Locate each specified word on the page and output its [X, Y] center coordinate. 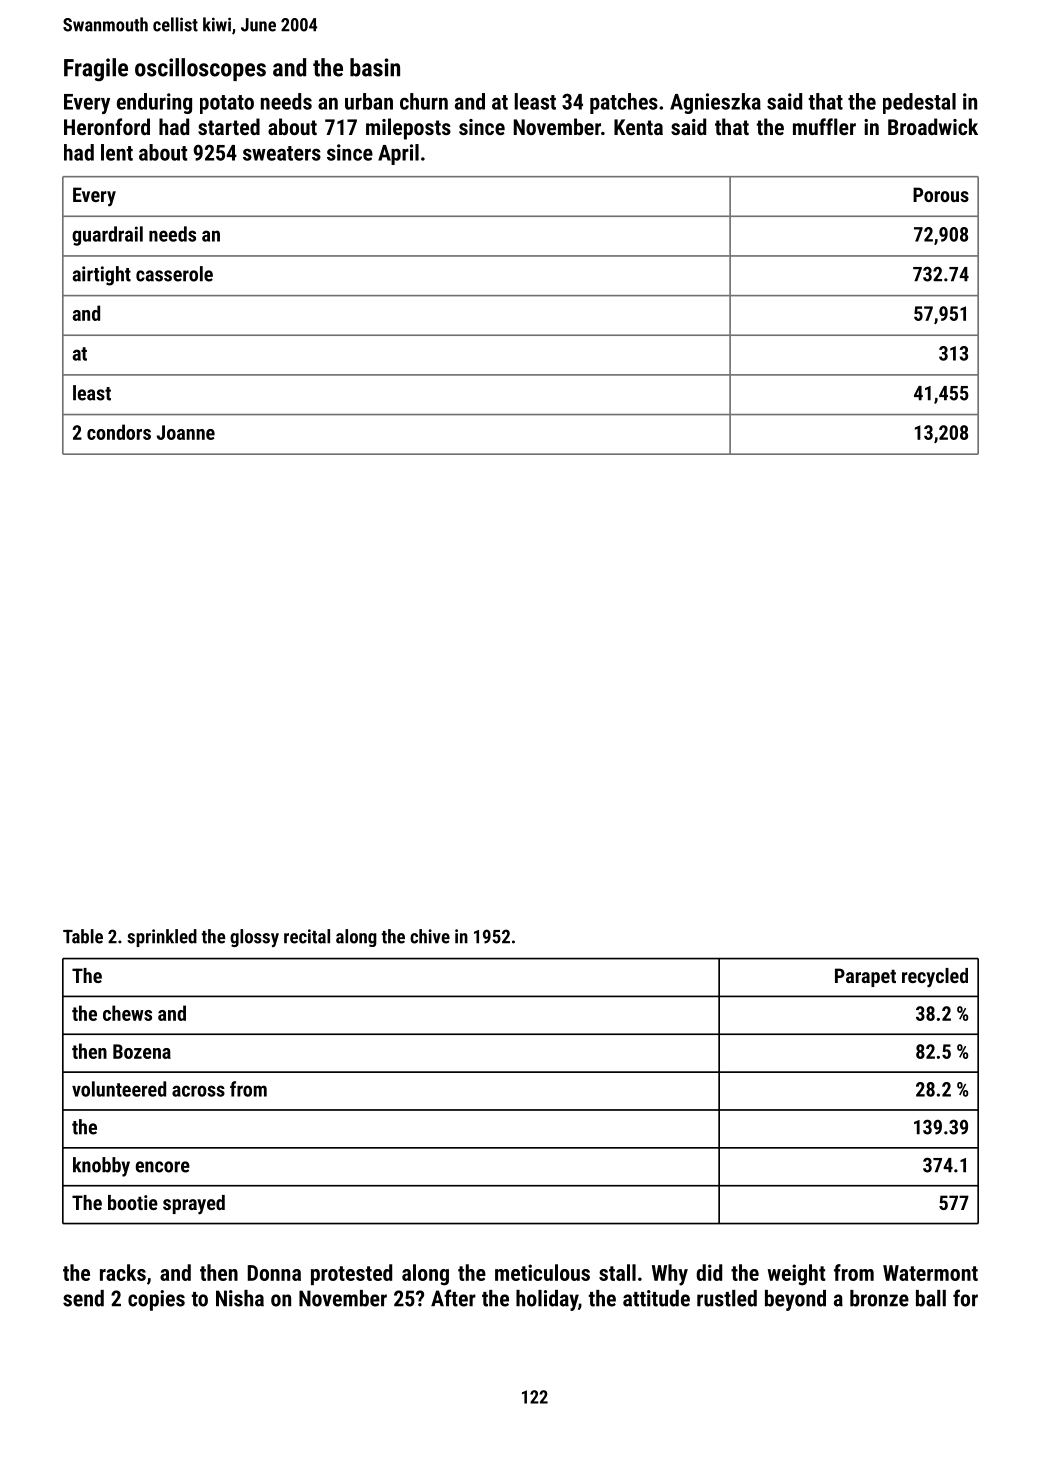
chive [430, 936]
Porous [941, 194]
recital [307, 936]
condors [119, 432]
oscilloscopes [200, 69]
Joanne [186, 432]
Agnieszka [715, 103]
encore [163, 1167]
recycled [935, 978]
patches [624, 103]
